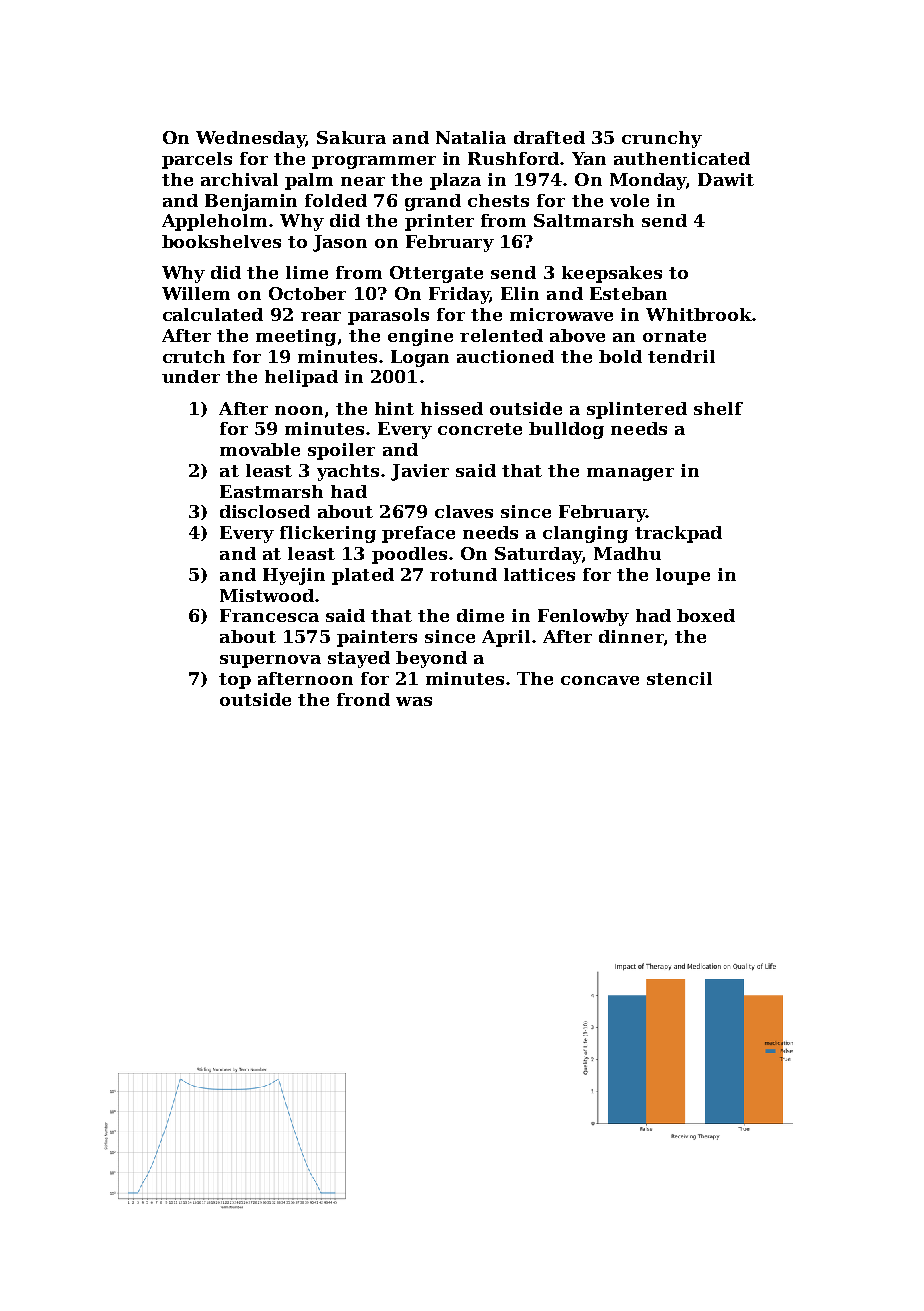 Image resolution: width=924 pixels, height=1311 pixels. Describe the element at coordinates (566, 430) in the page. I see `bulldog` at that location.
